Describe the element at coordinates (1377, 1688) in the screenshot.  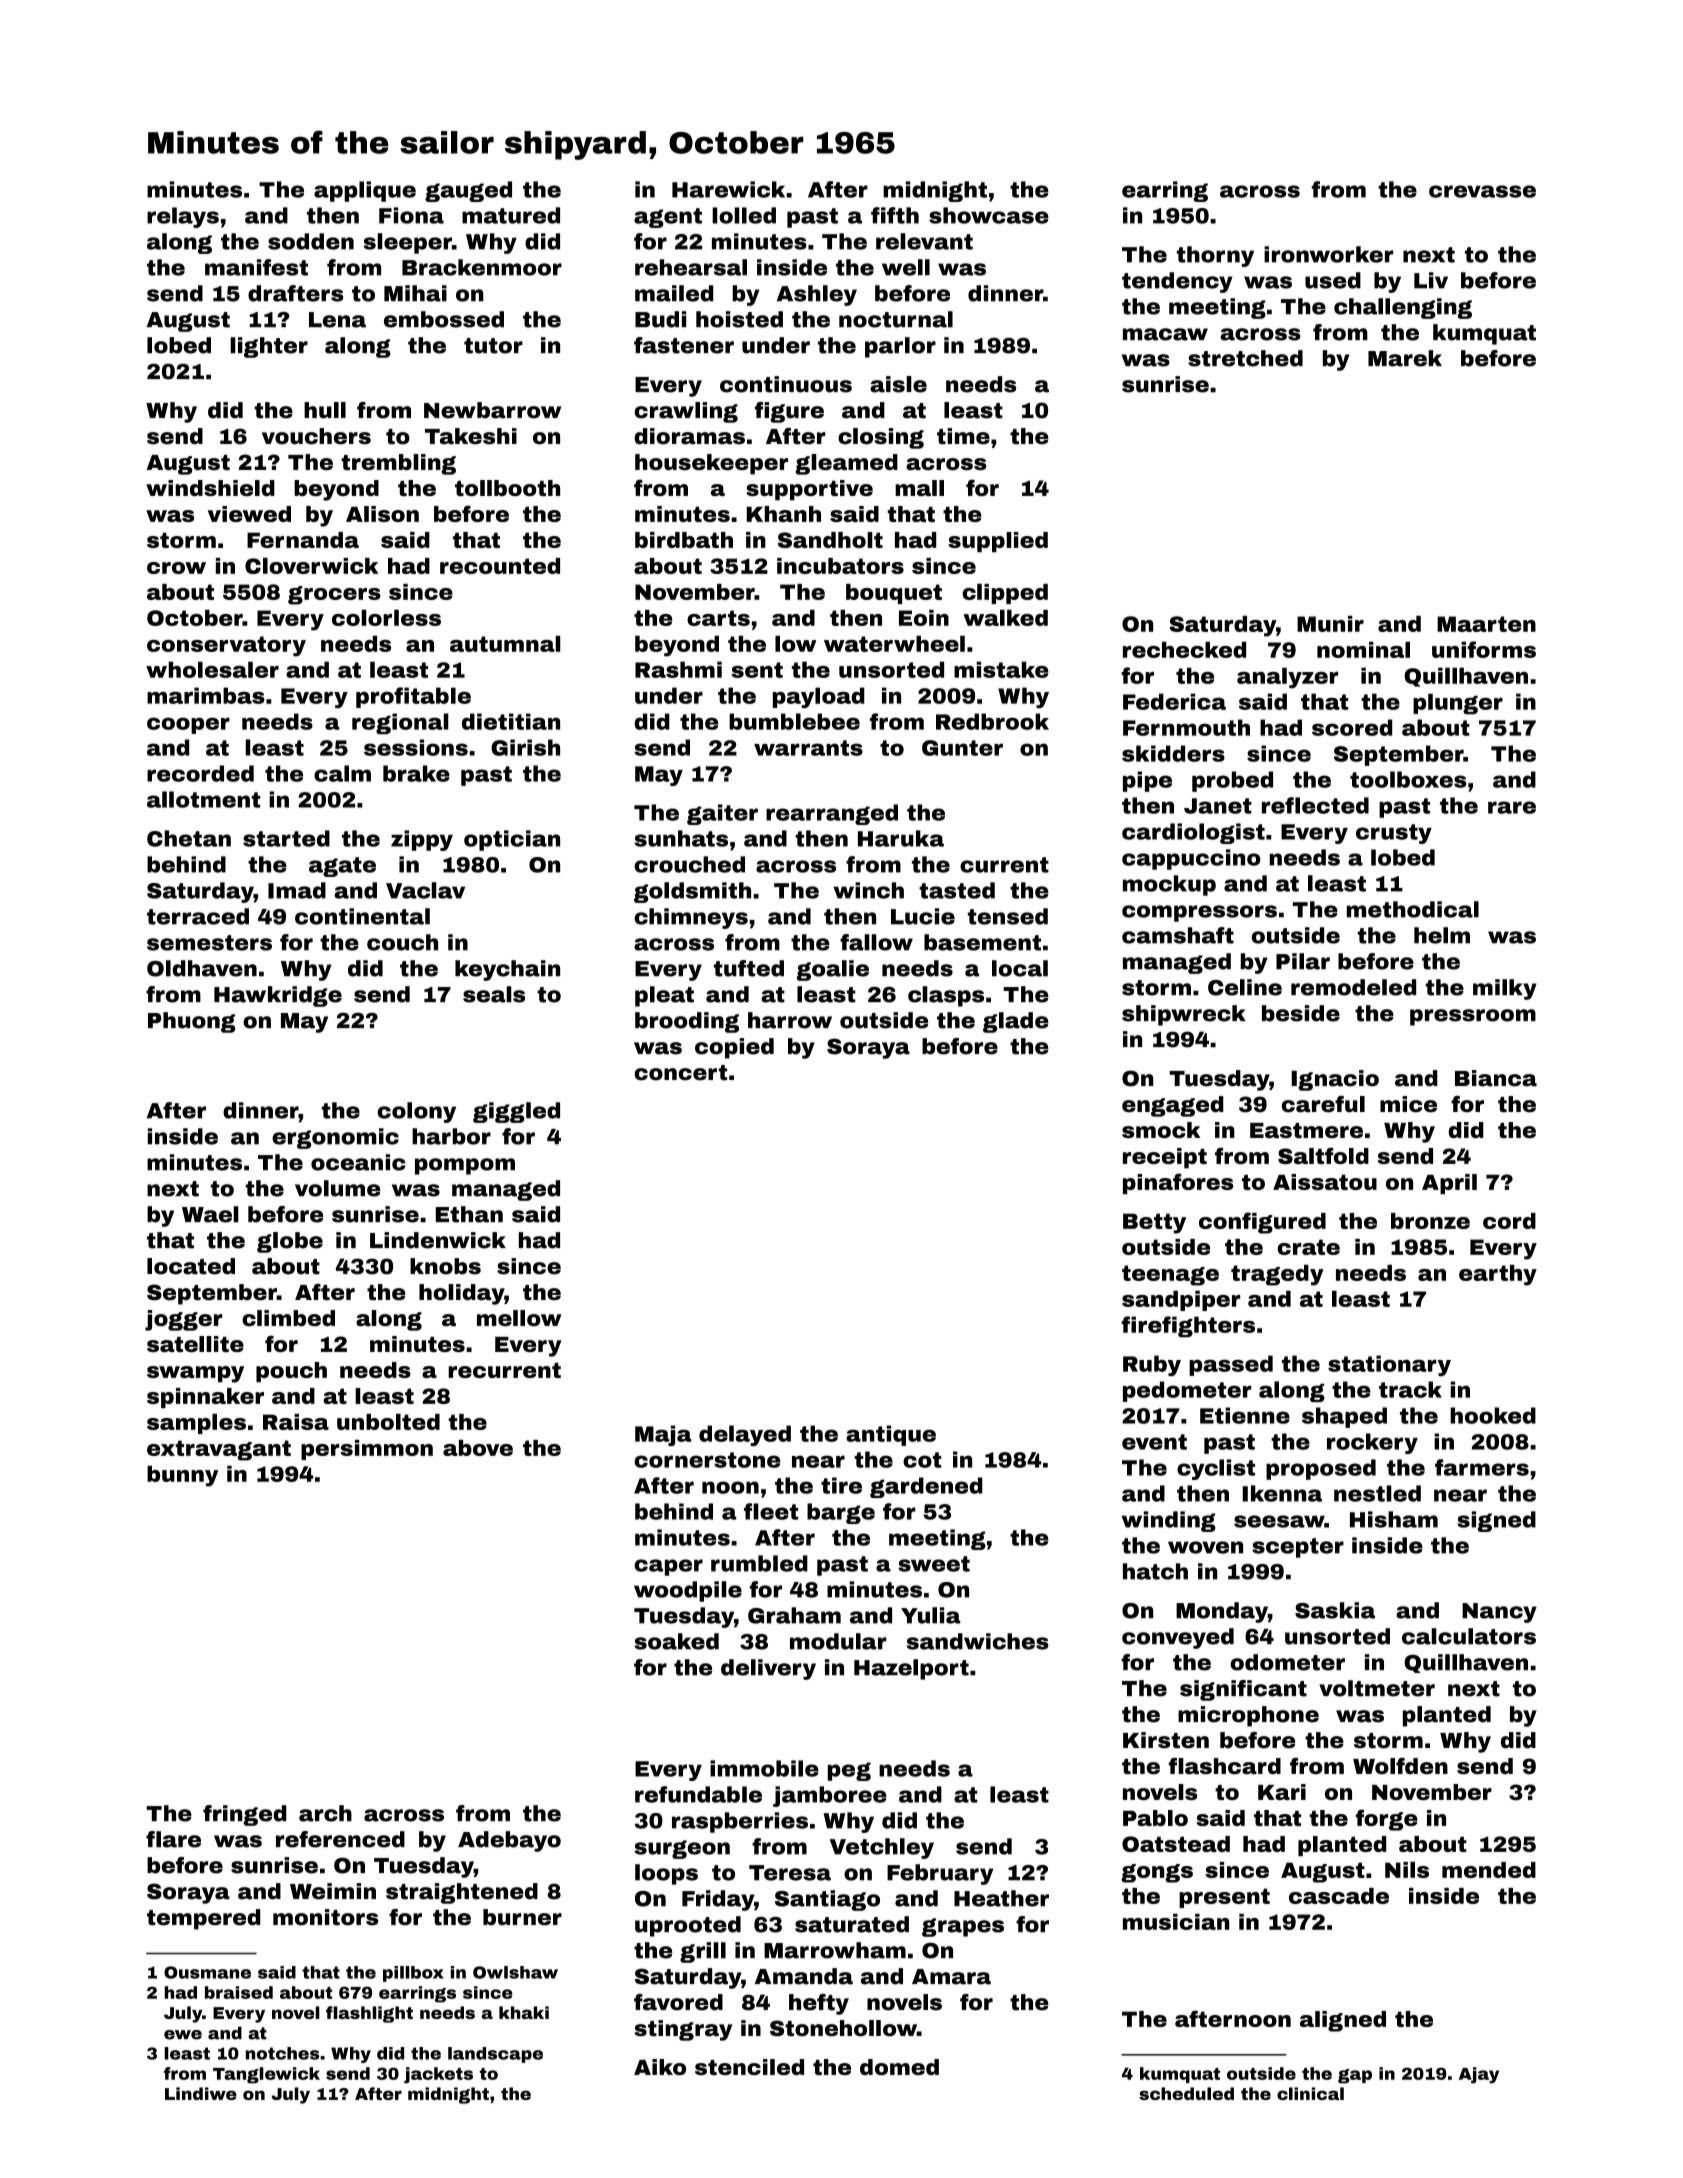
I see `voltmeter` at that location.
